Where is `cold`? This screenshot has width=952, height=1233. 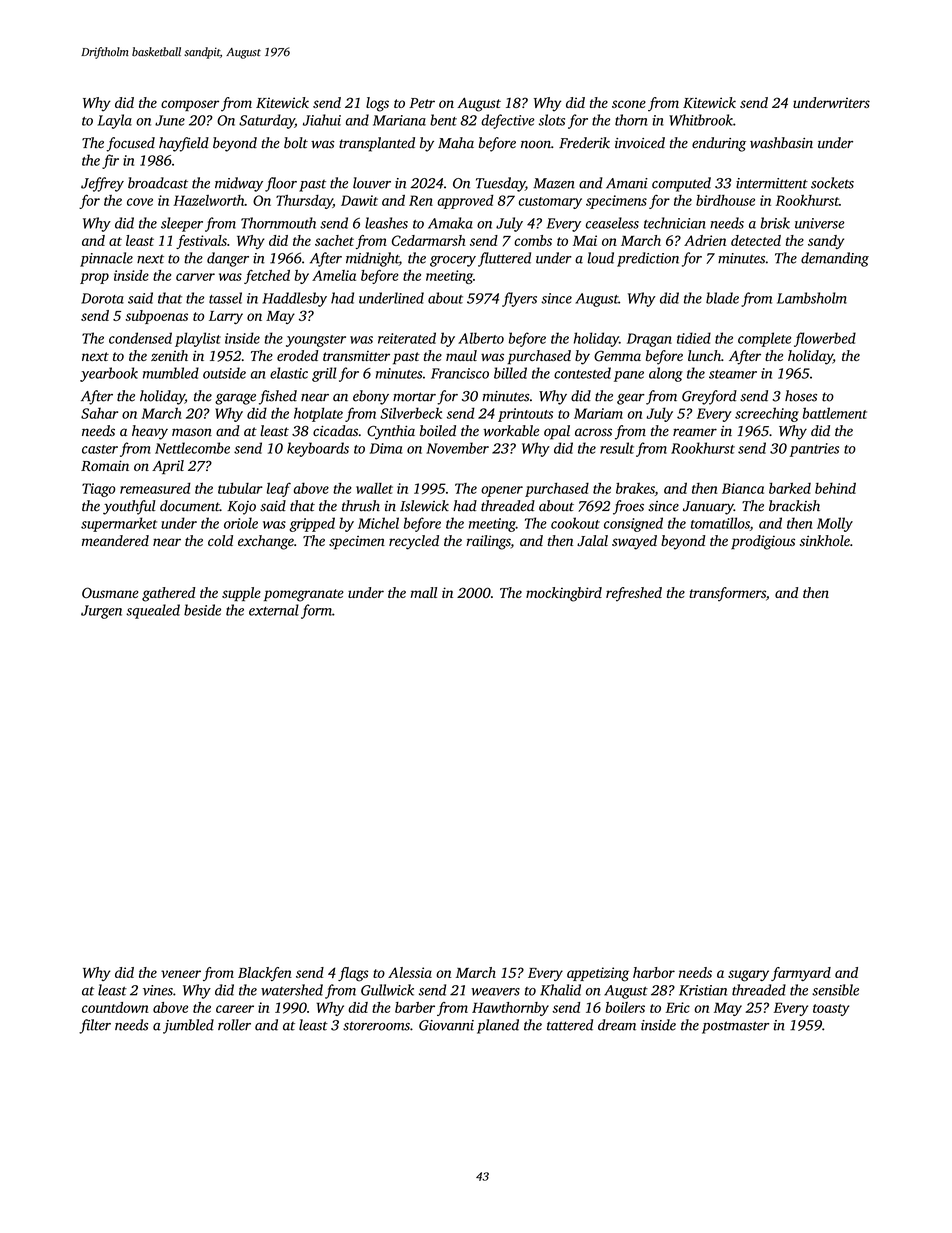 cold is located at coordinates (220, 540).
